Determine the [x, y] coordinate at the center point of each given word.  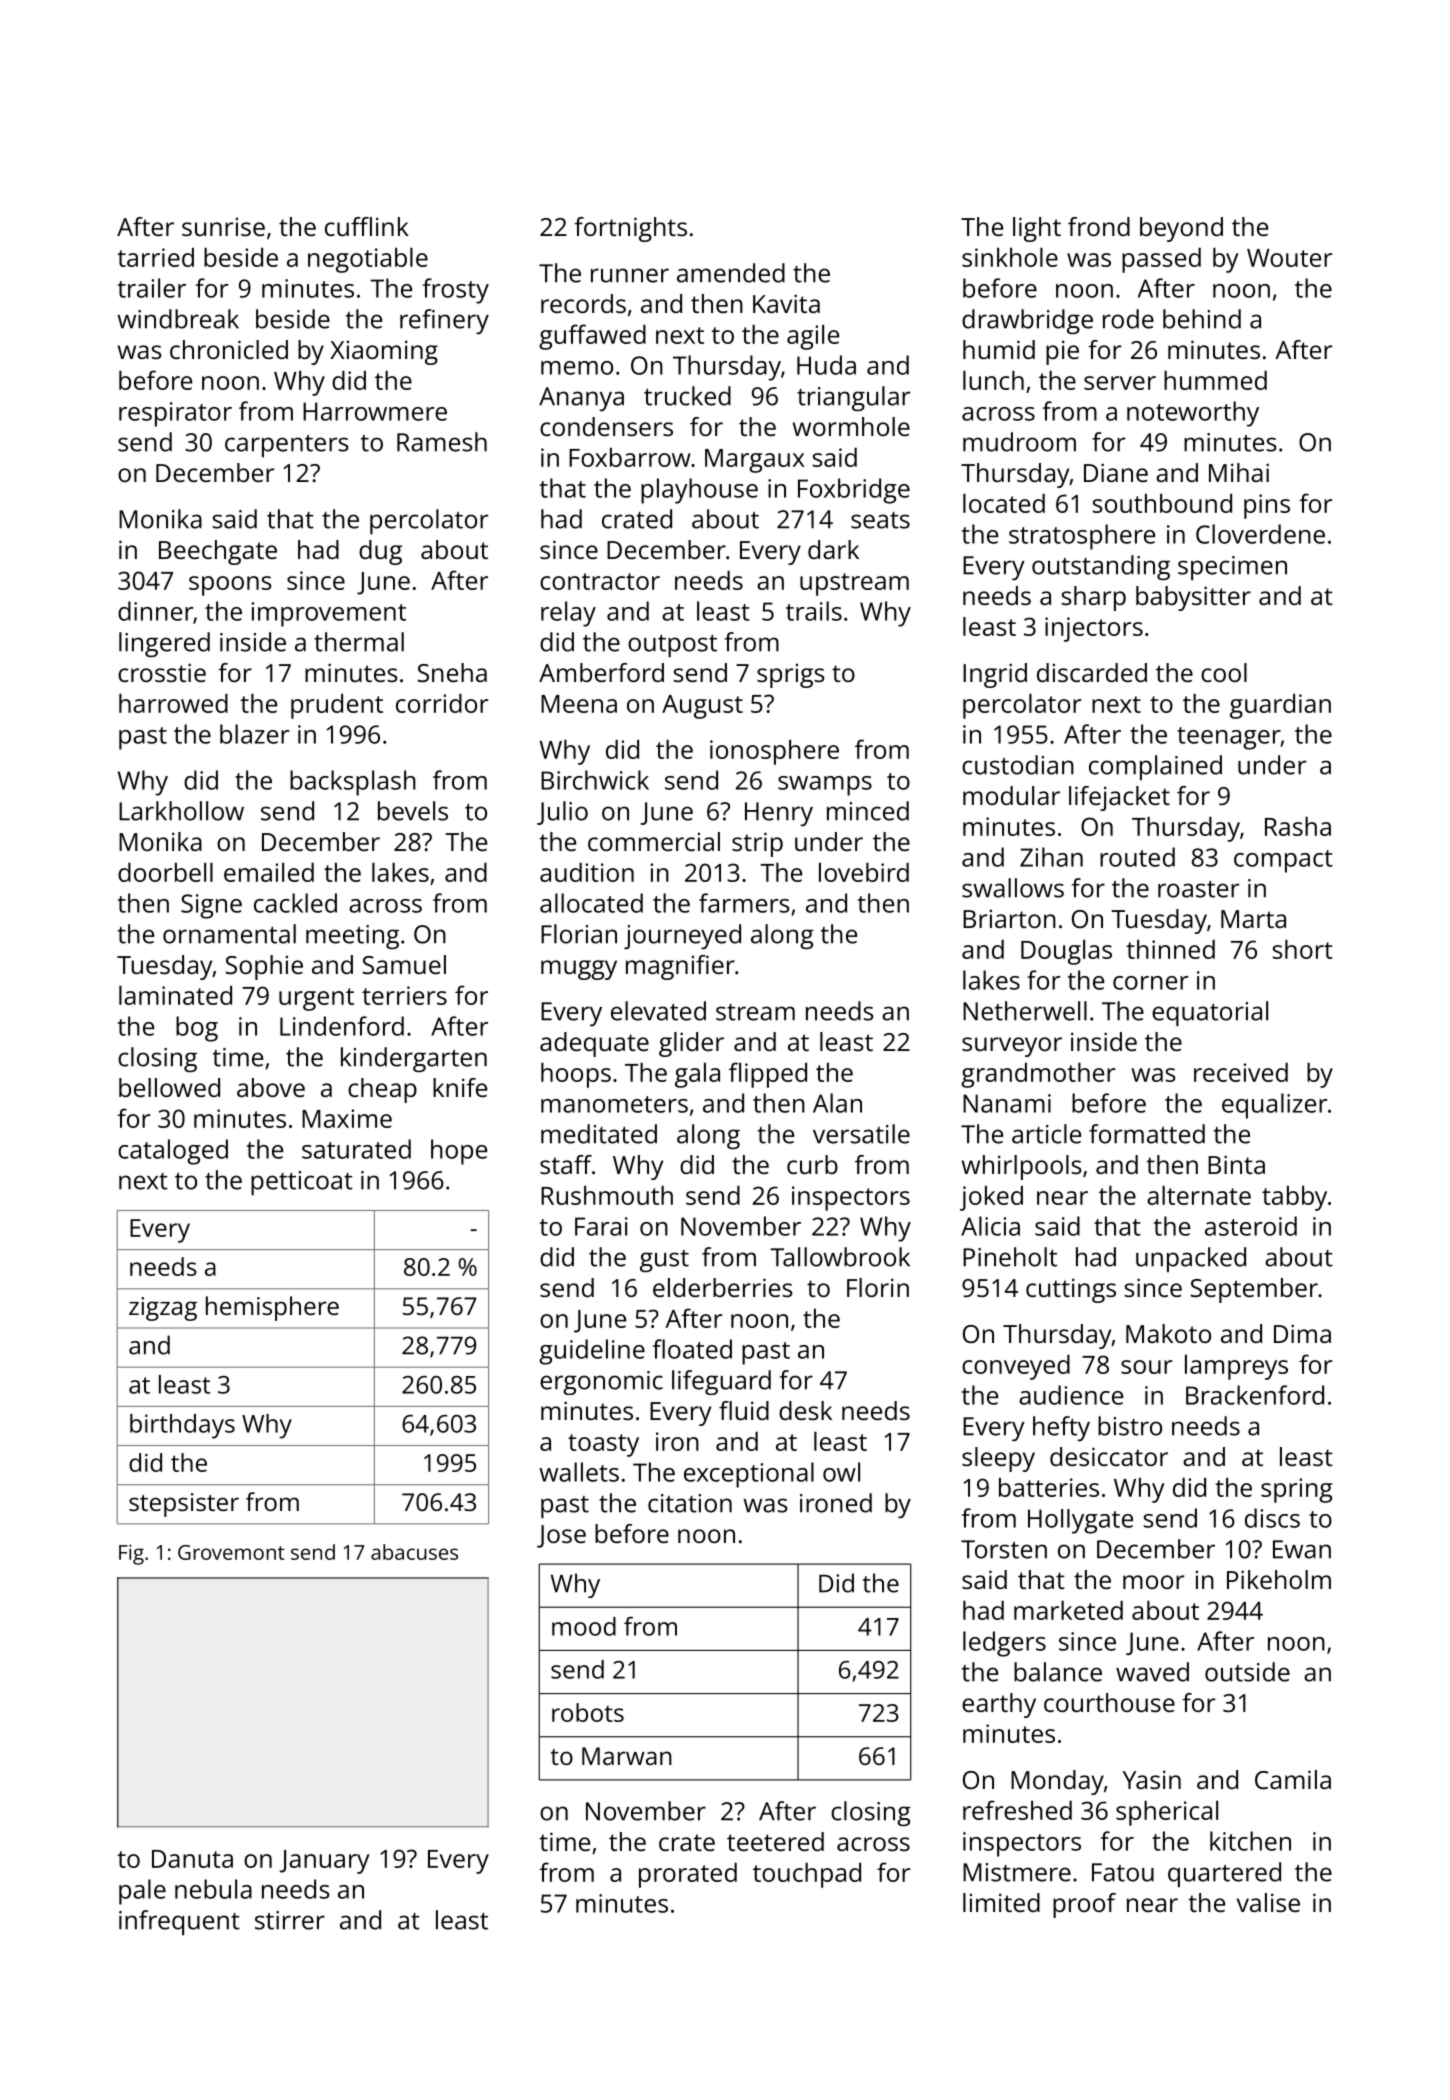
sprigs [791, 675]
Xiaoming [384, 352]
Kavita [786, 303]
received [1241, 1072]
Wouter [1289, 258]
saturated [356, 1149]
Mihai [1239, 472]
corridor [442, 703]
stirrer [290, 1920]
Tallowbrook [840, 1257]
